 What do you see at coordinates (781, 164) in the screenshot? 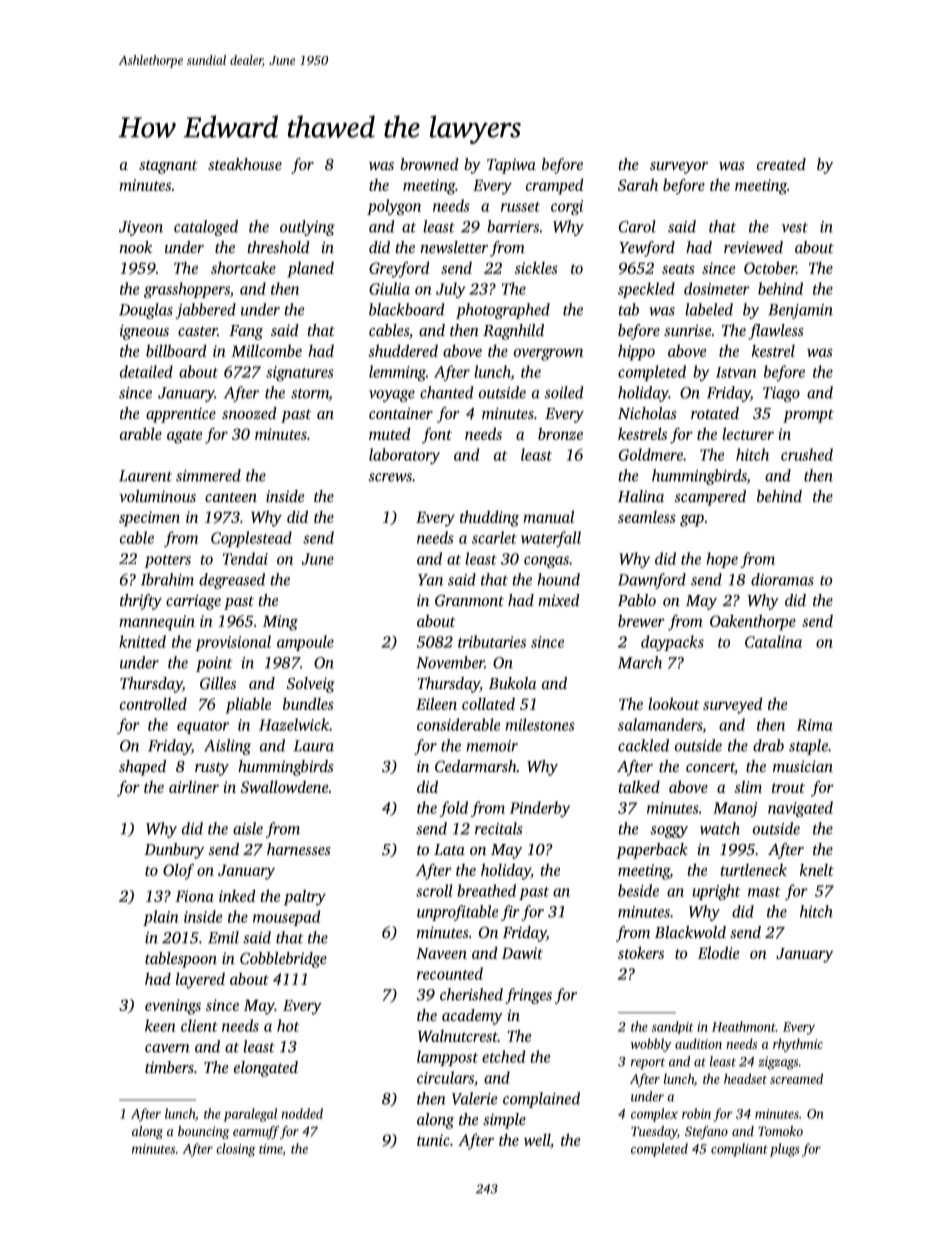
I see `created` at bounding box center [781, 164].
